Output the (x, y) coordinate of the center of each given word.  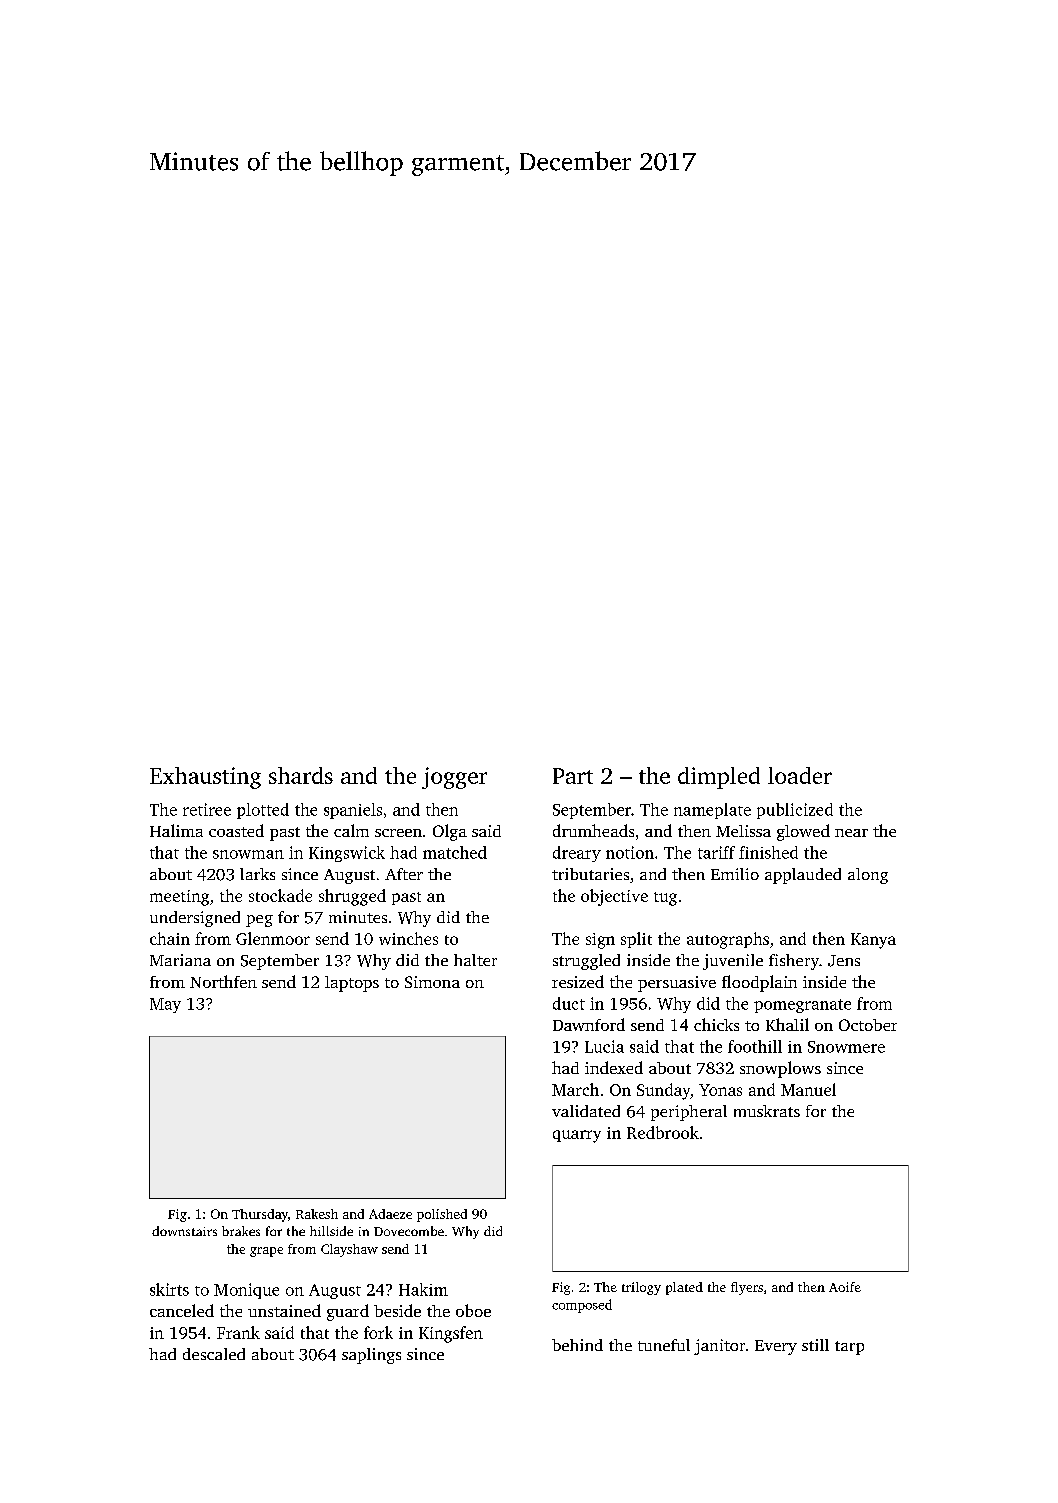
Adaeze (390, 1214)
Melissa (743, 831)
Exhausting (205, 778)
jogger (454, 778)
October (868, 1025)
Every (776, 1347)
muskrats (767, 1111)
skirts (169, 1289)
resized (578, 981)
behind (577, 1345)
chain (170, 938)
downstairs (184, 1231)
